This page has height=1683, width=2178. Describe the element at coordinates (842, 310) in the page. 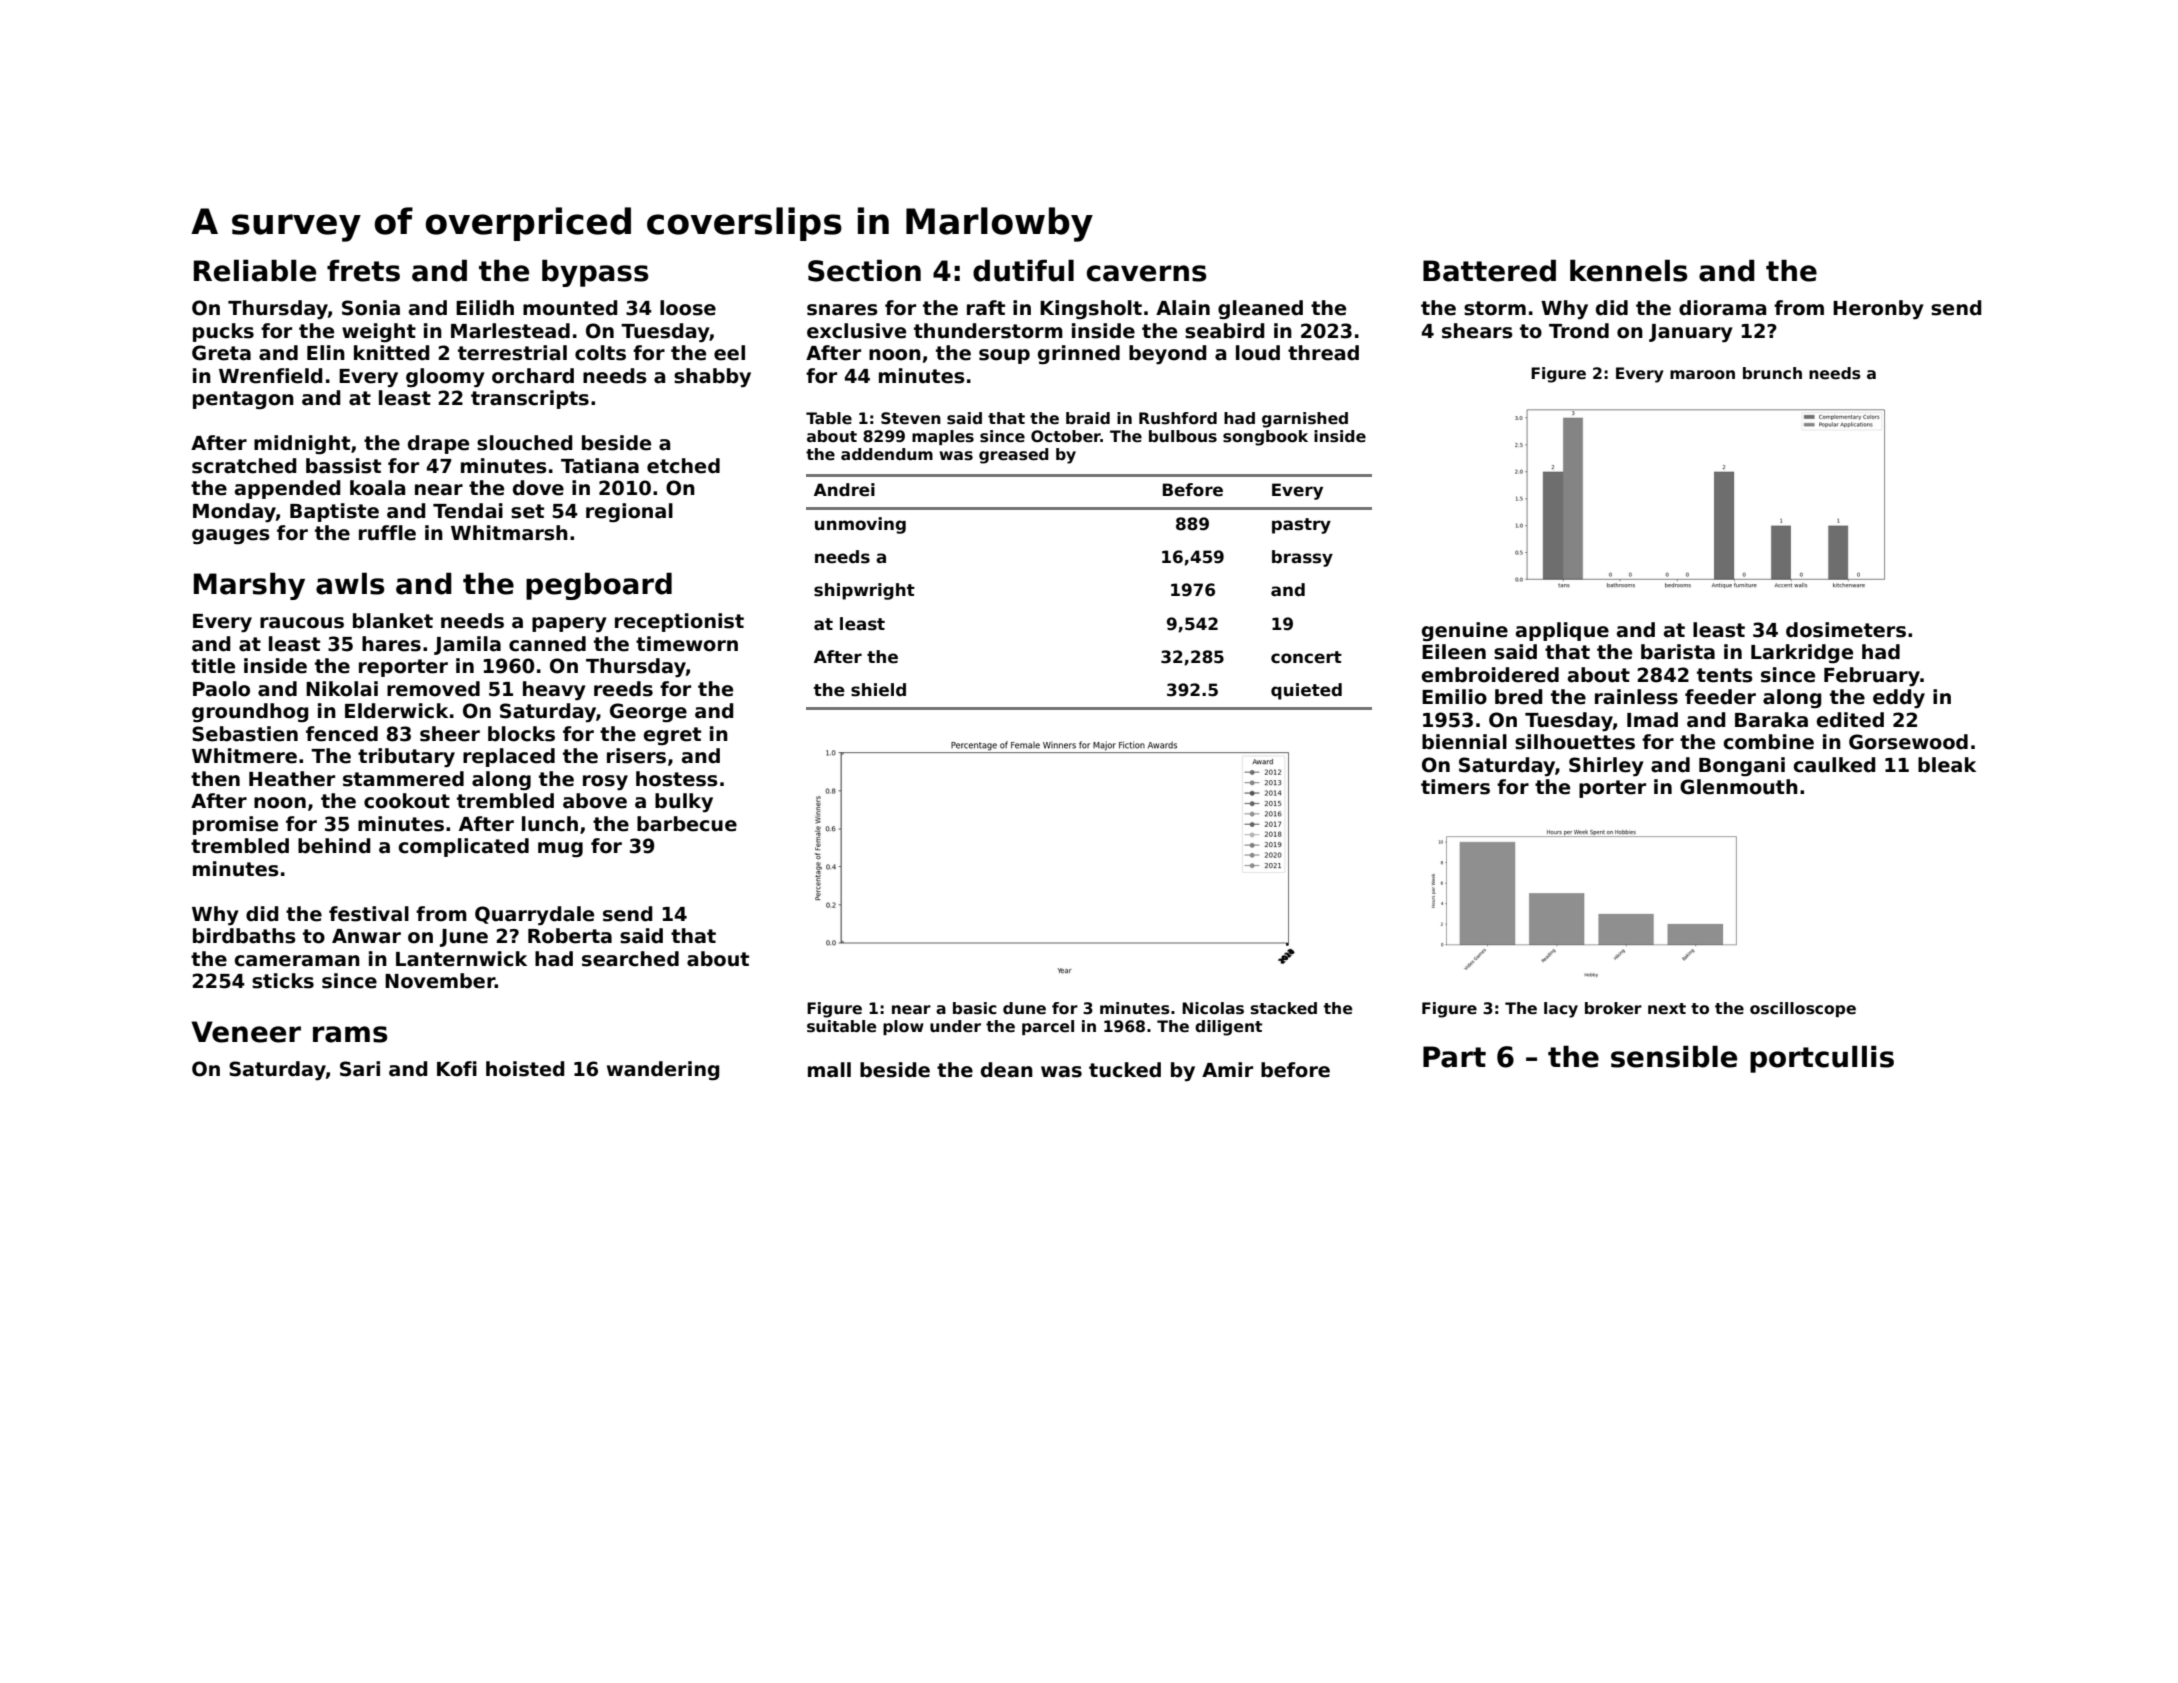

I see `snares` at that location.
